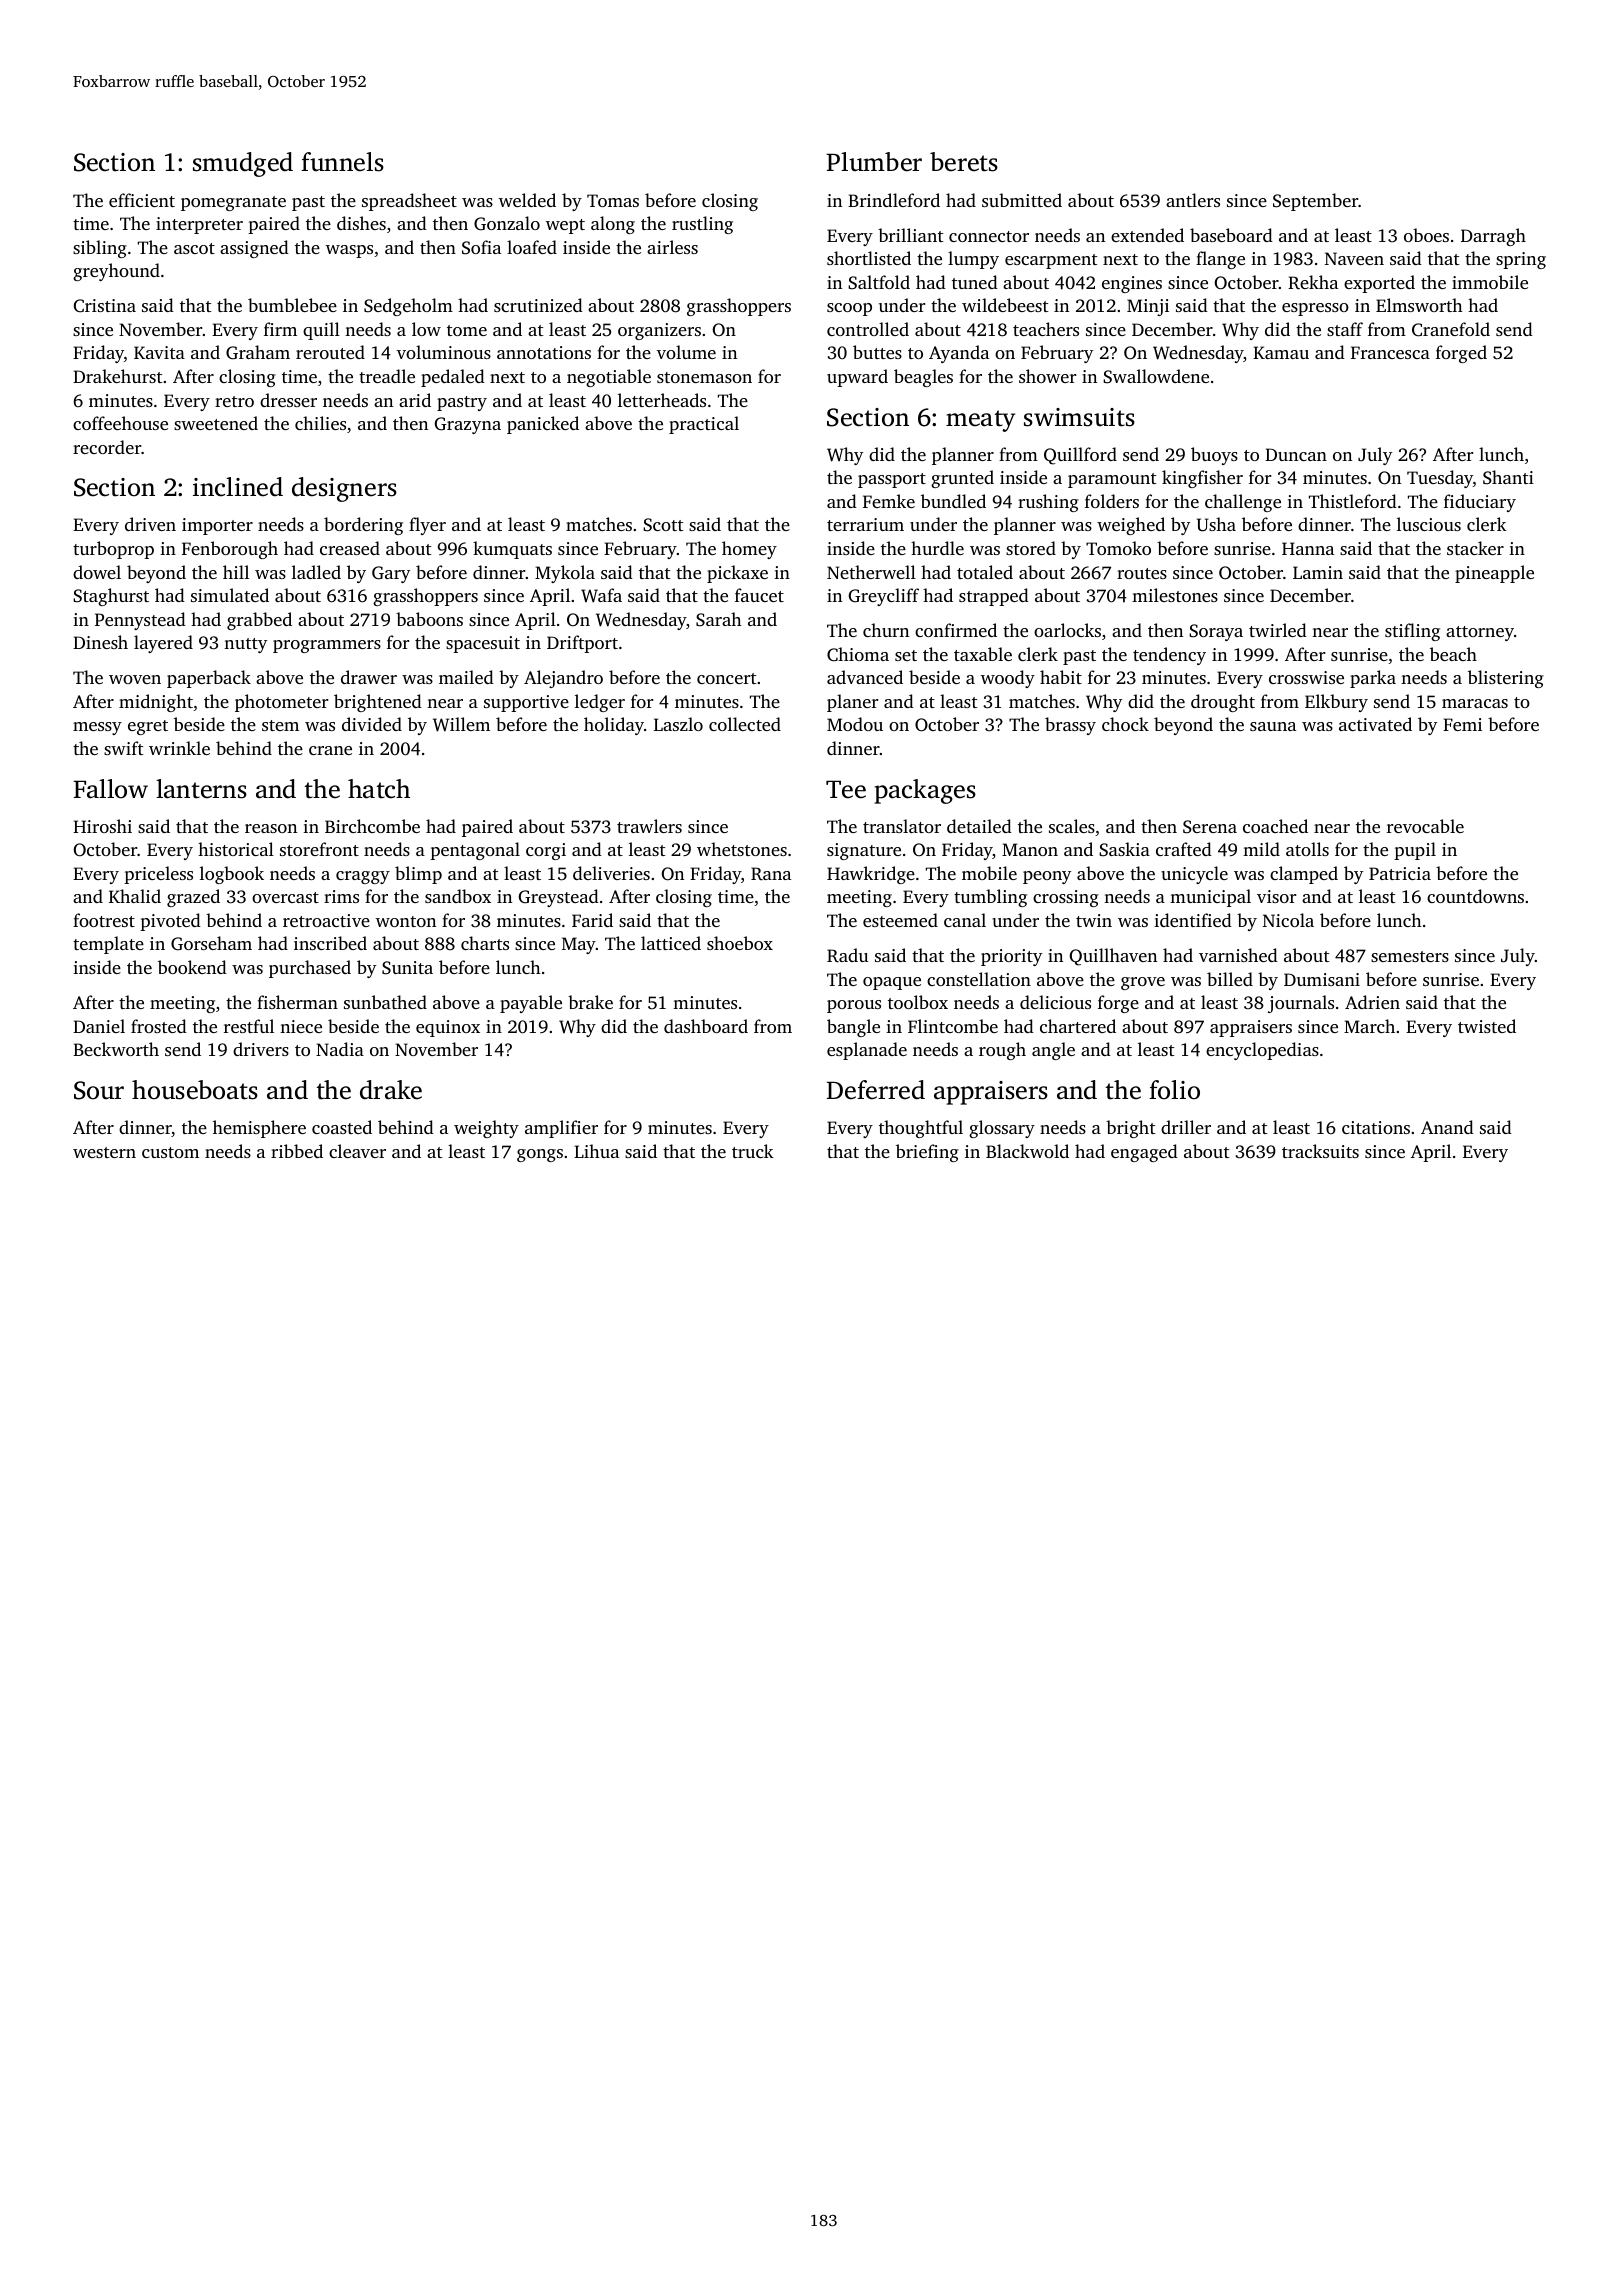 The height and width of the image is (2292, 1620). What do you see at coordinates (1175, 595) in the image?
I see `milestones` at bounding box center [1175, 595].
